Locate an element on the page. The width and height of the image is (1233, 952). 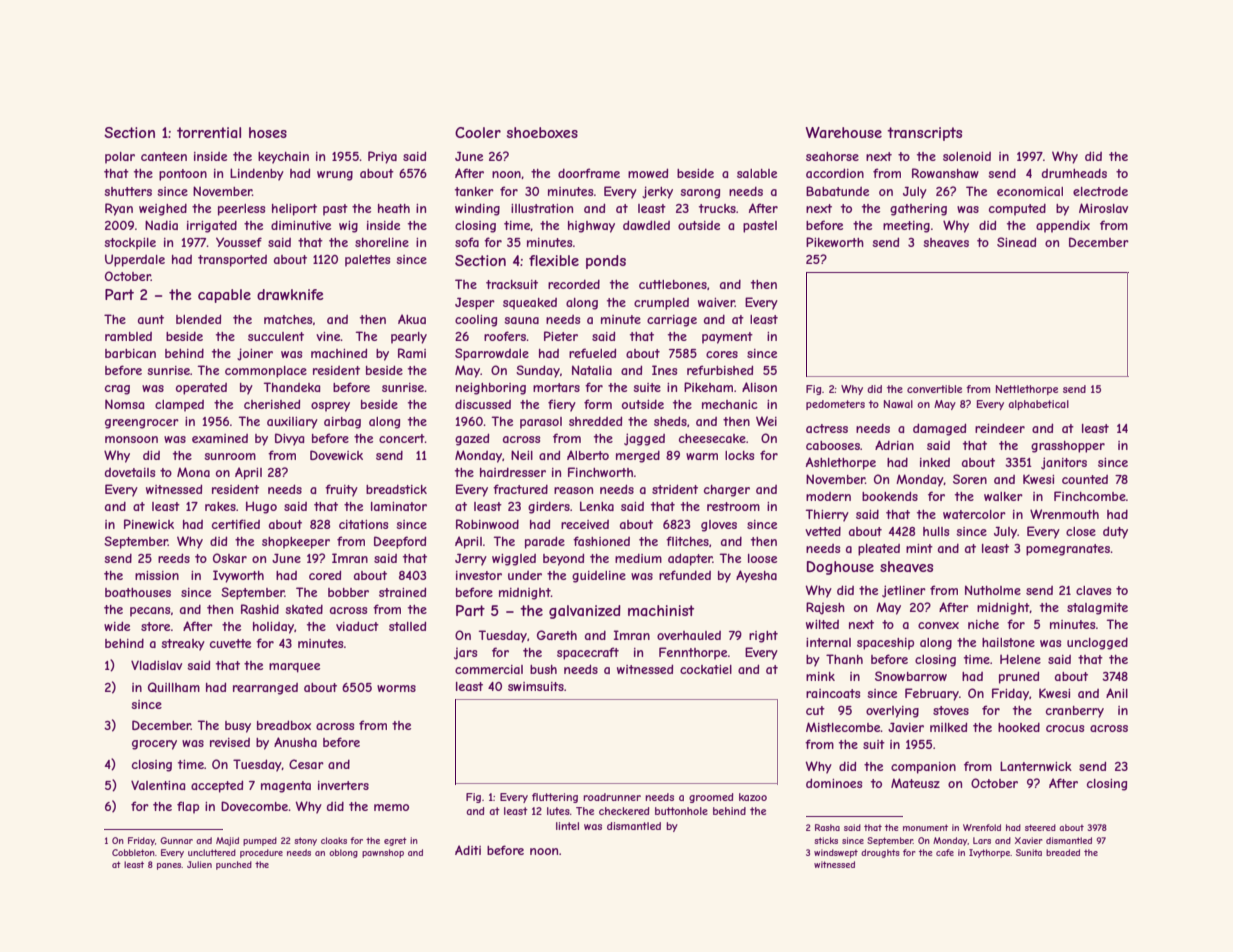
breadbox is located at coordinates (284, 725).
